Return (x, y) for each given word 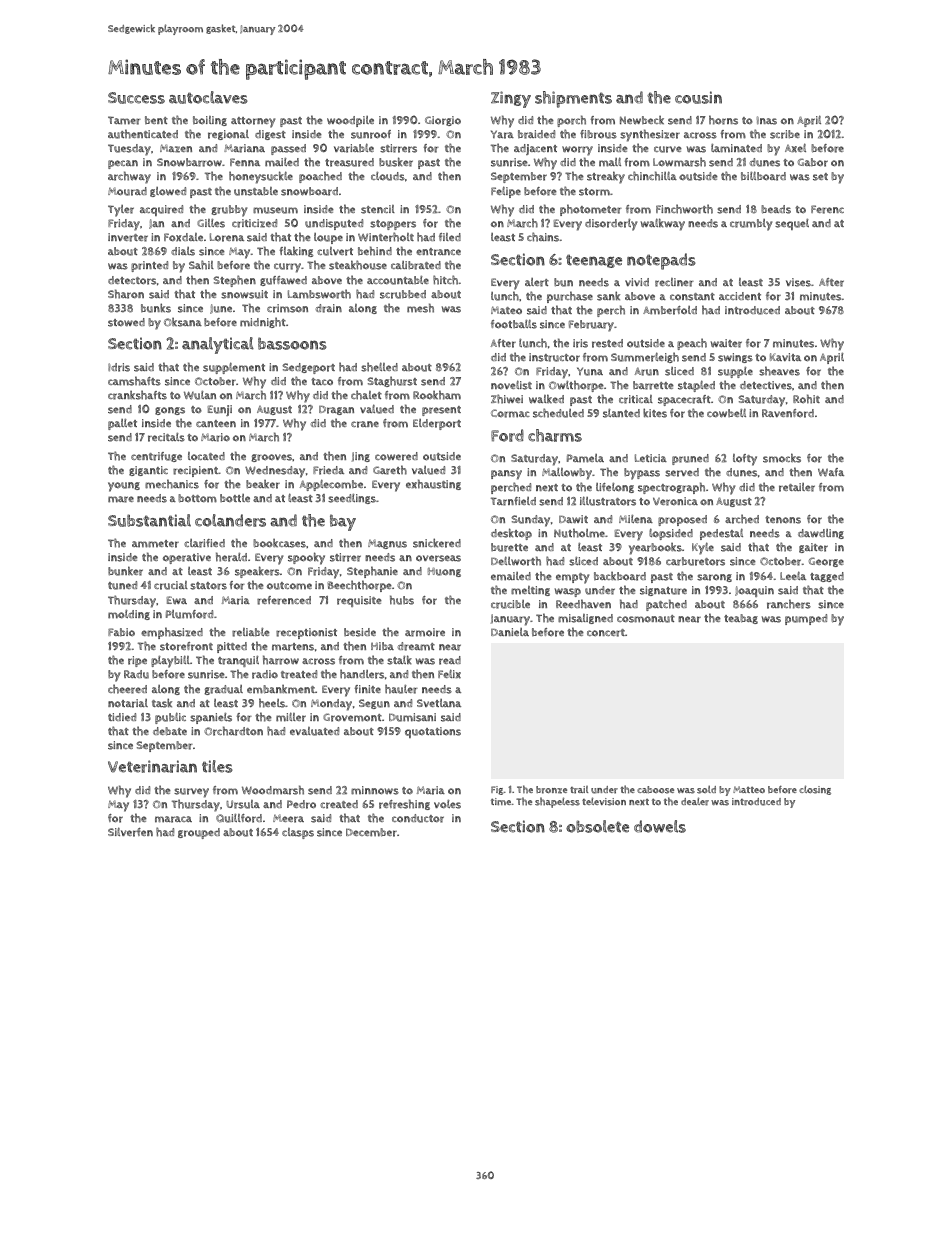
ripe (137, 661)
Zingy (511, 99)
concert (606, 633)
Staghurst (392, 381)
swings (735, 358)
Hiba (382, 646)
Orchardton (233, 731)
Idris (119, 367)
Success (136, 98)
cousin (698, 97)
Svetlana (439, 703)
